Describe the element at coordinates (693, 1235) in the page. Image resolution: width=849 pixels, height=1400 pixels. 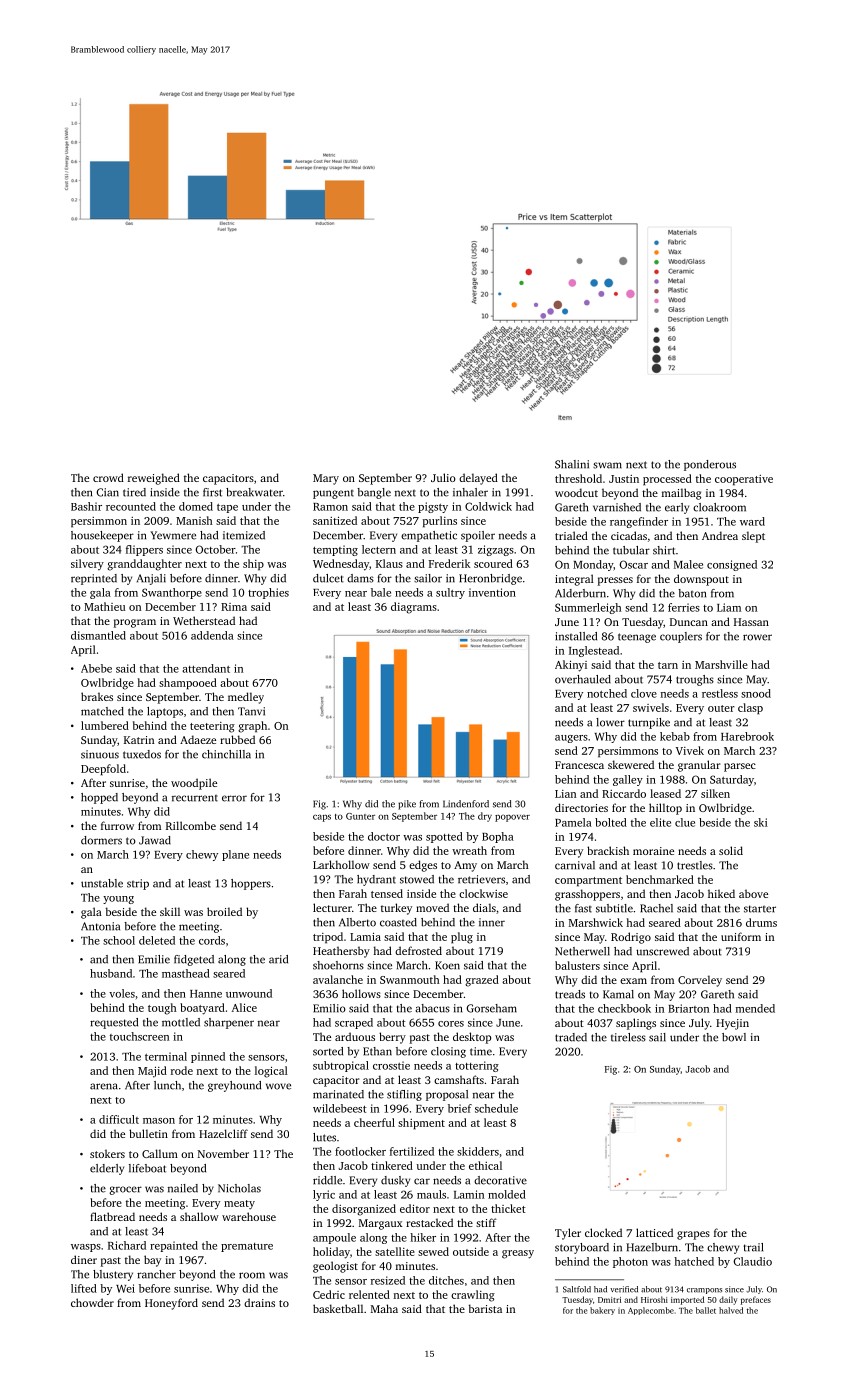
I see `grapes` at that location.
